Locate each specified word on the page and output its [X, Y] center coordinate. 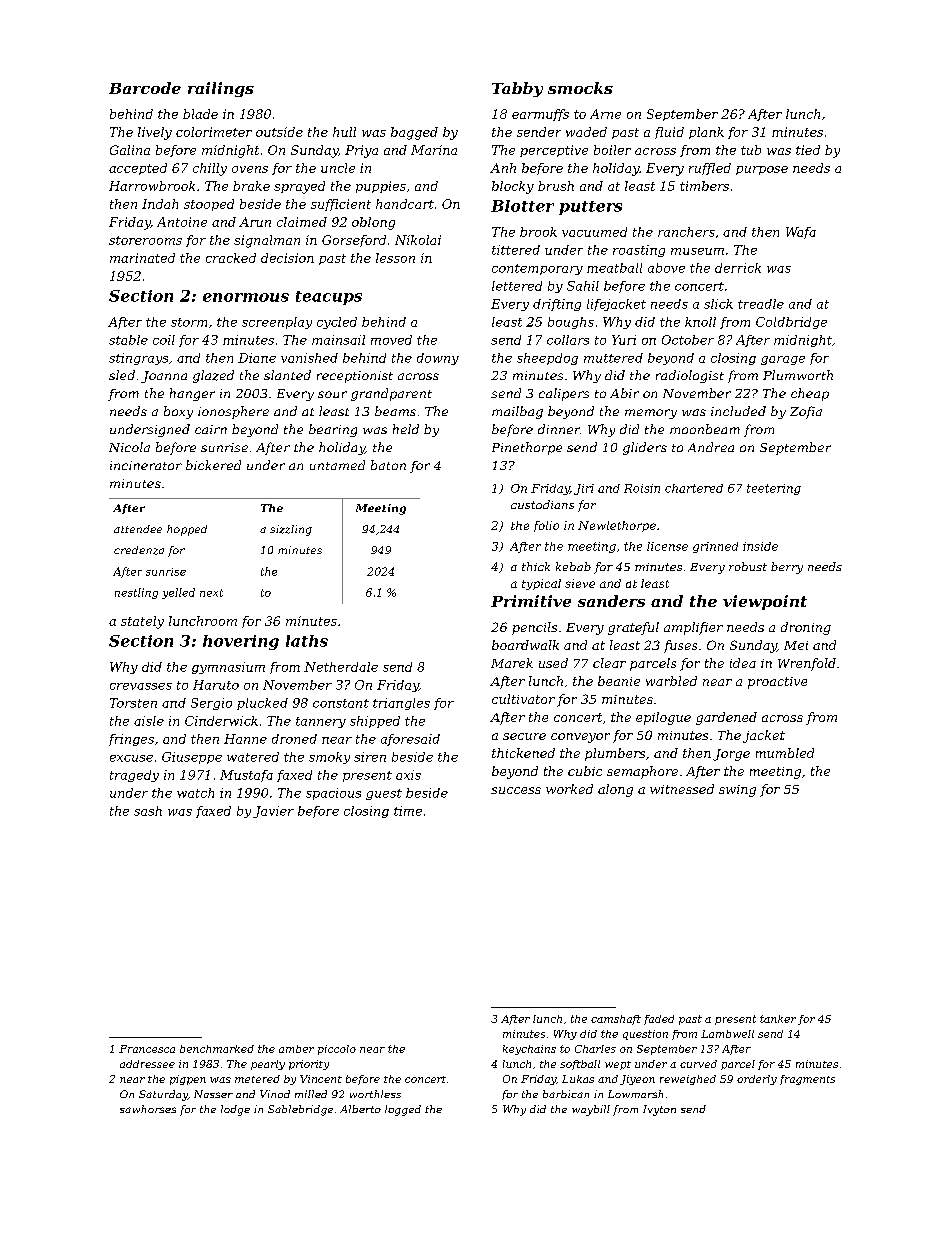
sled [122, 375]
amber [296, 1049]
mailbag [517, 412]
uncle [338, 168]
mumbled [785, 753]
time [408, 811]
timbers [704, 186]
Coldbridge [791, 323]
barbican [566, 1094]
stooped [209, 205]
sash [148, 811]
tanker [778, 1019]
